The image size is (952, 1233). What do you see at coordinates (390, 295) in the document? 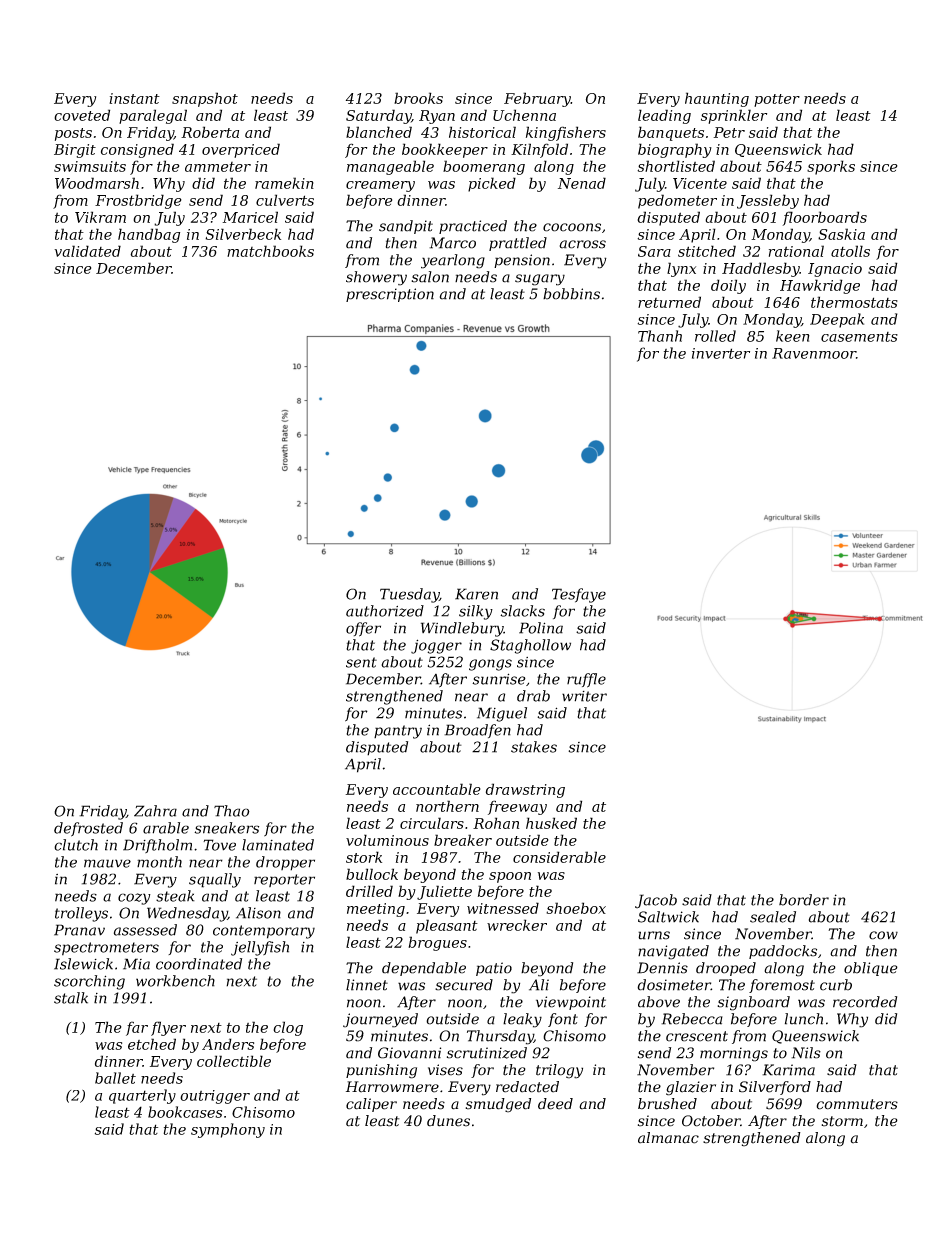
I see `prescription` at bounding box center [390, 295].
